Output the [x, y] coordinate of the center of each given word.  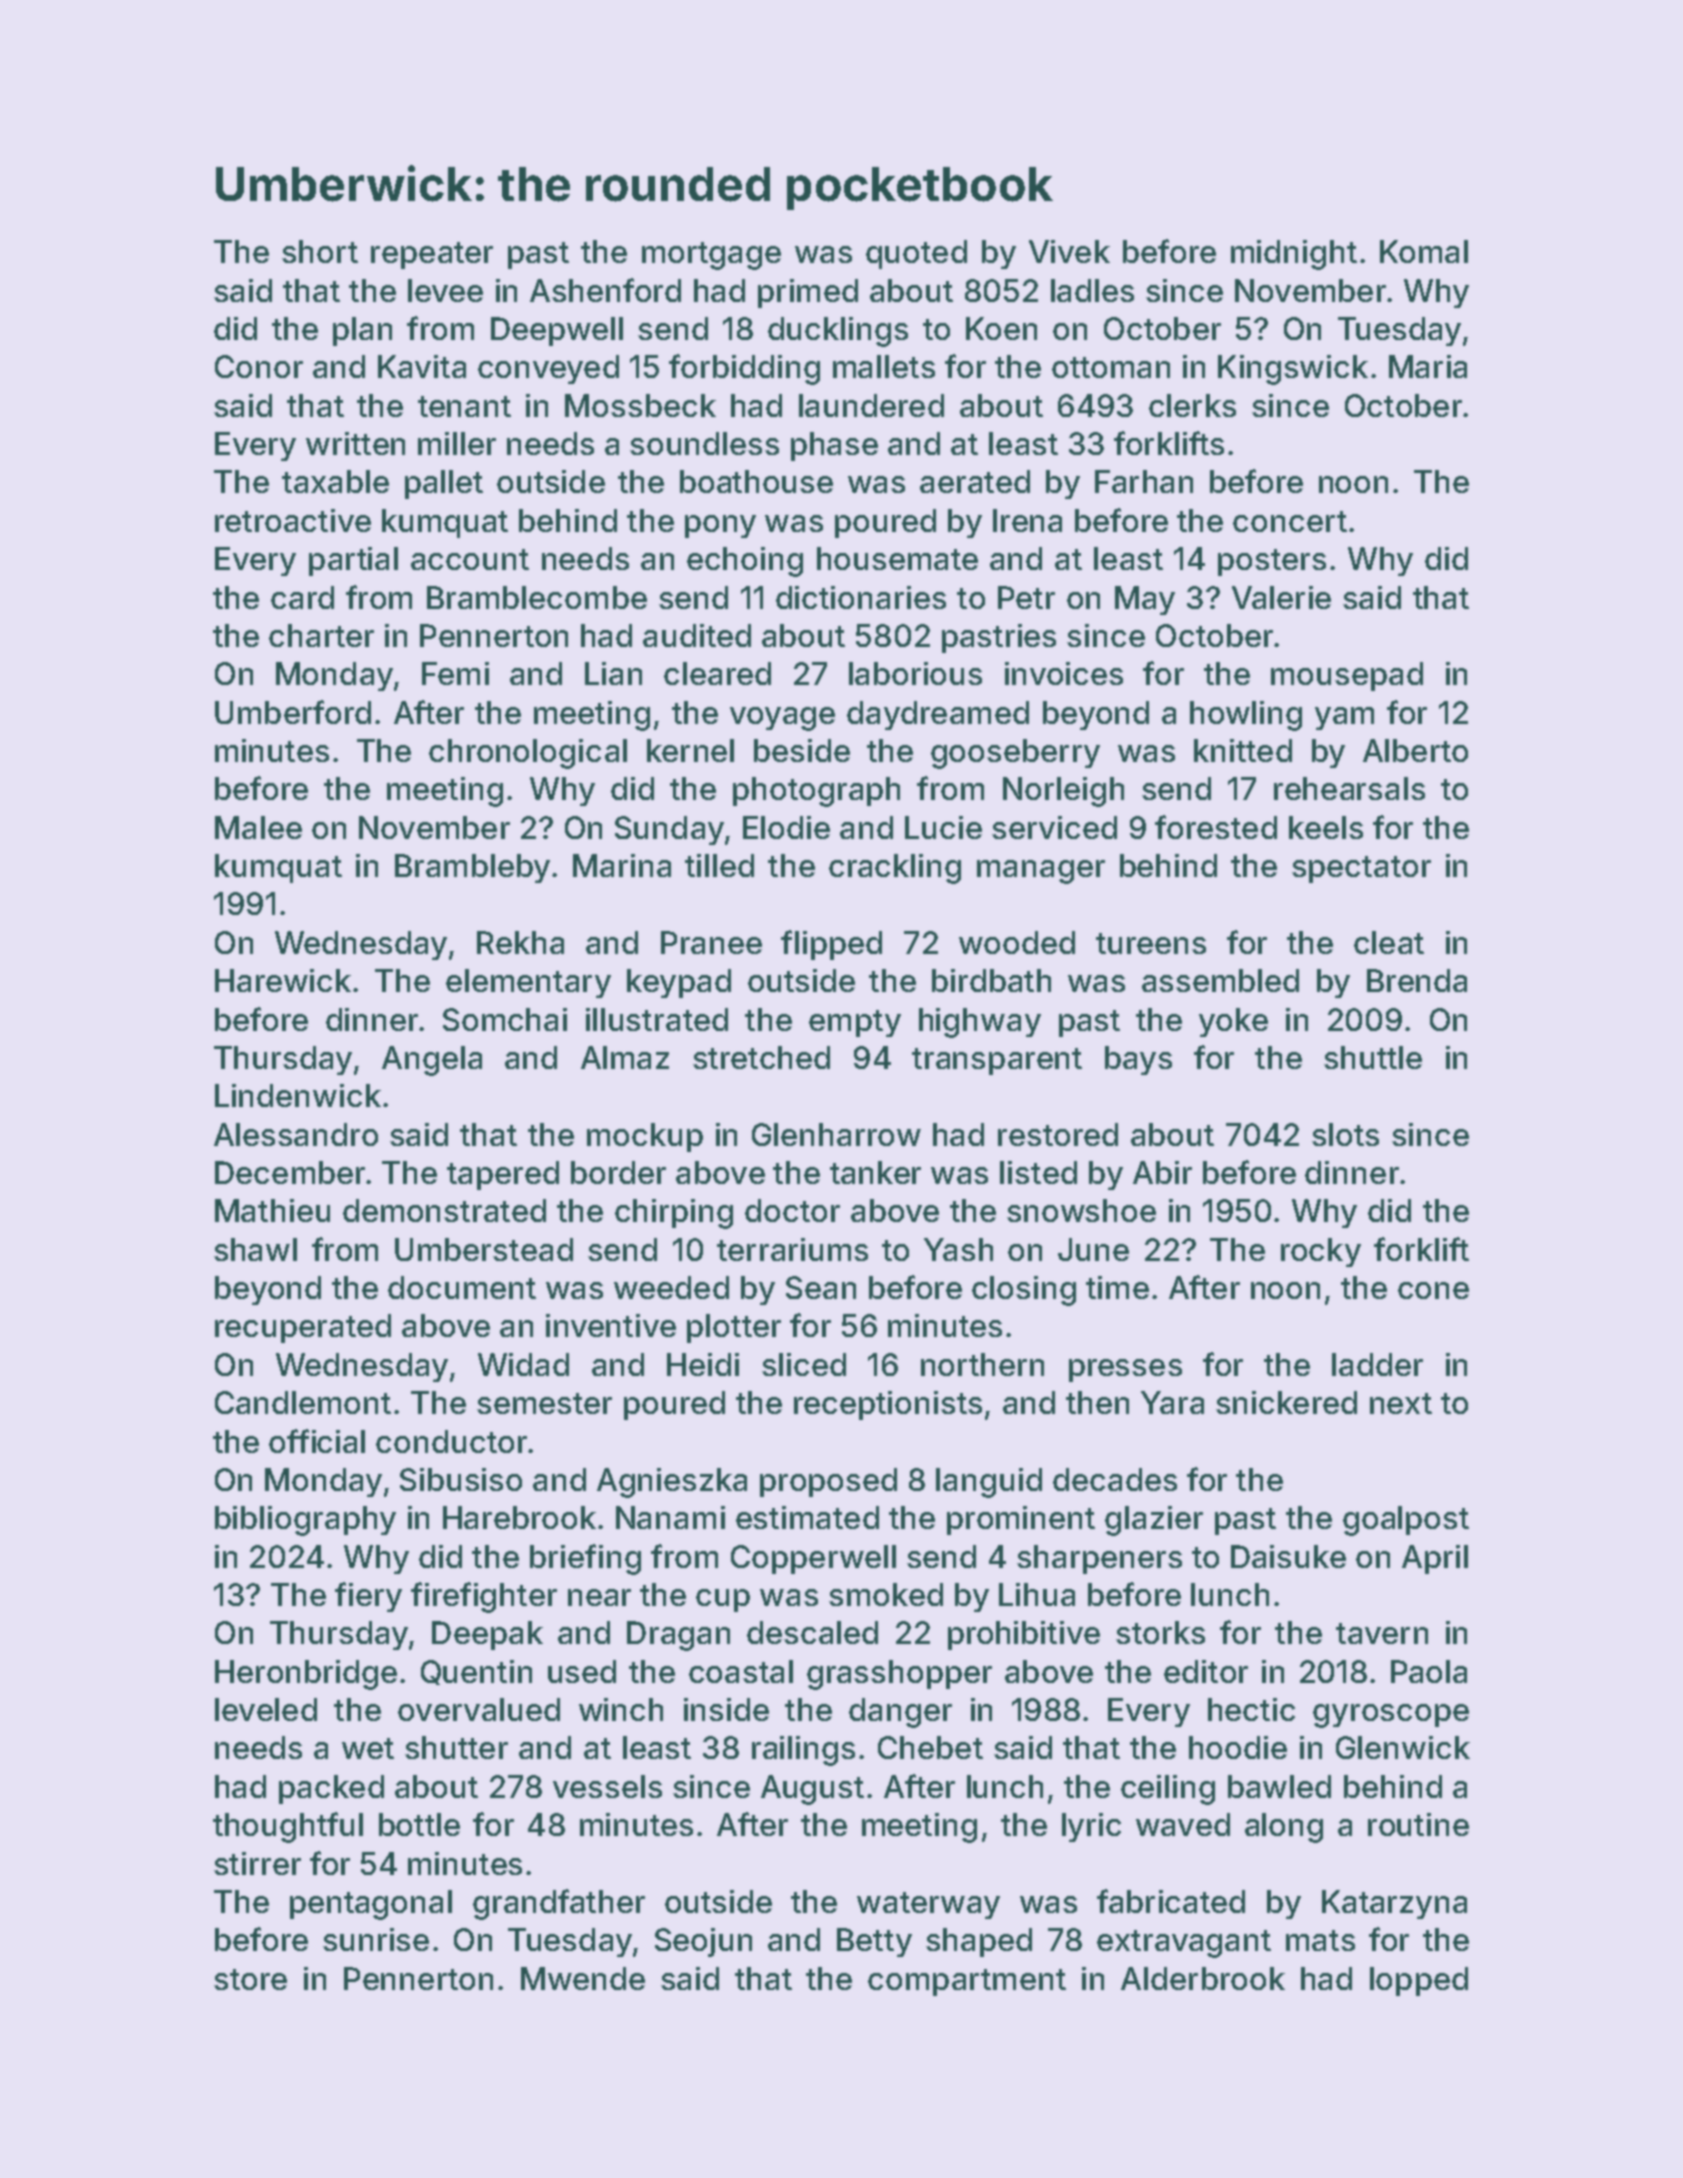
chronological [528, 754]
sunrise [376, 1939]
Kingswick [1293, 370]
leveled [266, 1709]
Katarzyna [1394, 1904]
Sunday [669, 830]
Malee [258, 827]
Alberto [1415, 750]
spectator [1361, 869]
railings [803, 1751]
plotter [734, 1328]
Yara [1172, 1402]
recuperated [303, 1328]
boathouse [756, 481]
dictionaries [861, 597]
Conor [259, 366]
